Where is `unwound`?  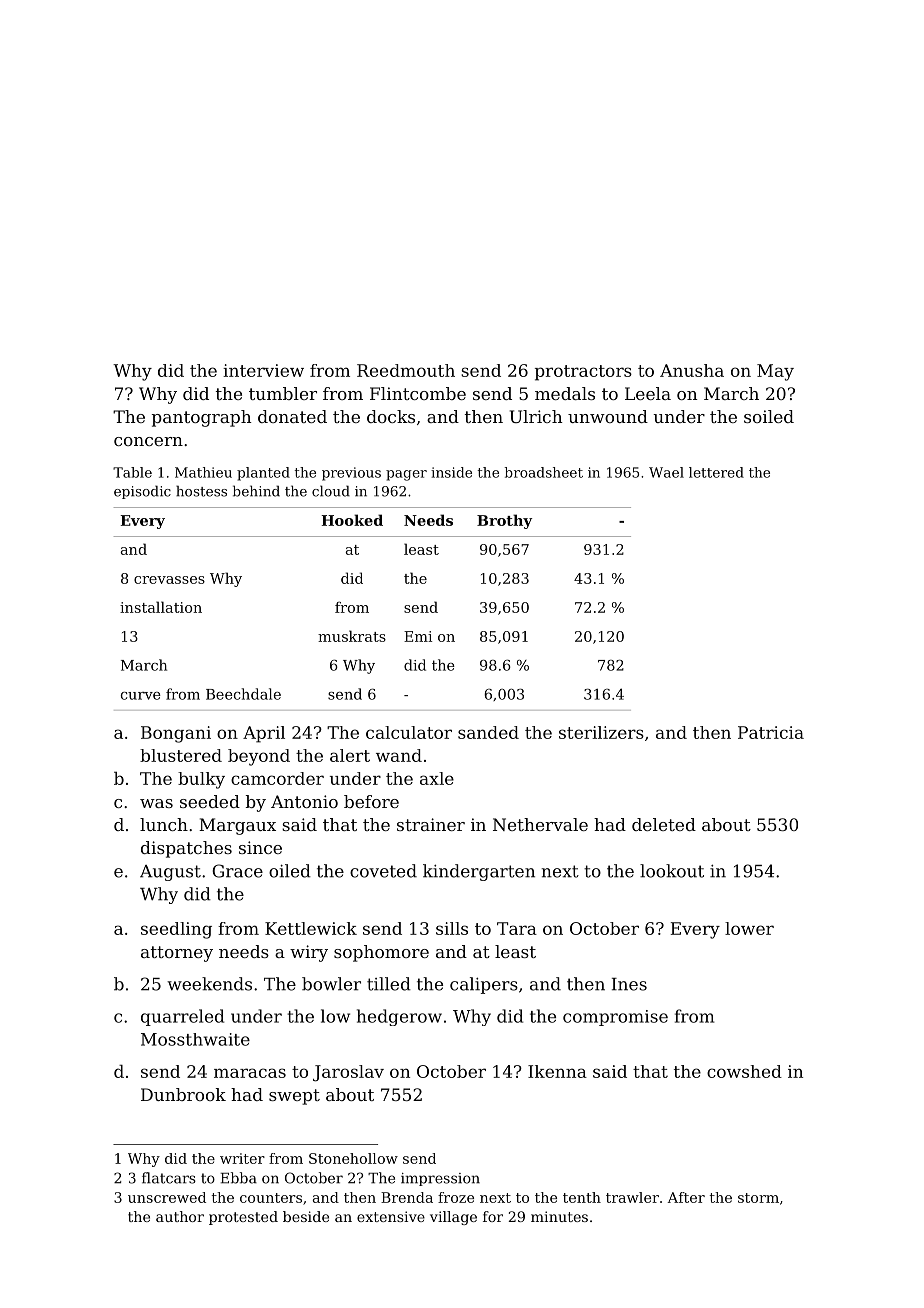 unwound is located at coordinates (608, 416).
